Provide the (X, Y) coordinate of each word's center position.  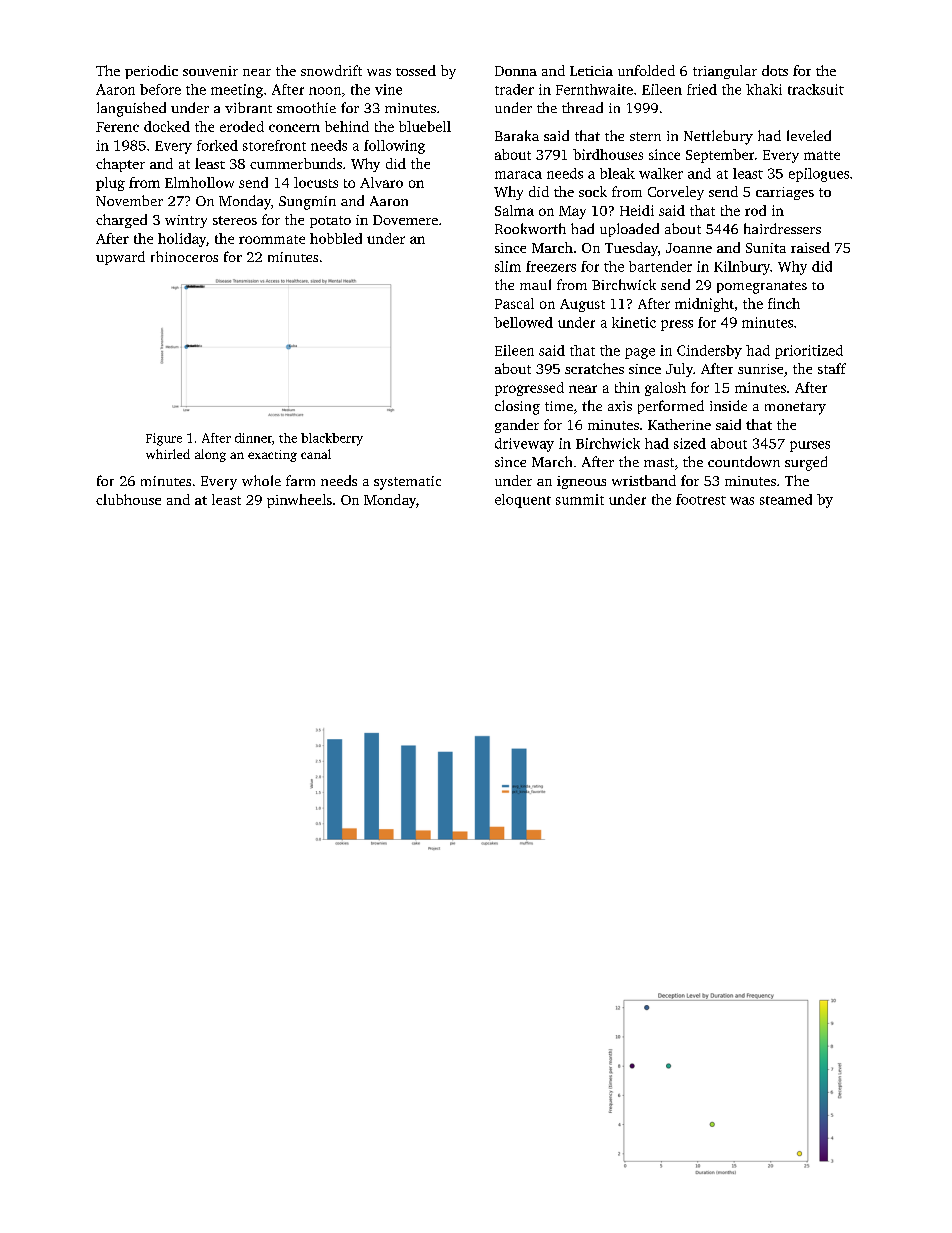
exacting (272, 456)
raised (810, 247)
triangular (725, 72)
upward (120, 258)
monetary (795, 408)
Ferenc (117, 127)
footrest (701, 499)
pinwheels (299, 501)
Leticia (591, 71)
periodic (151, 72)
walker (661, 173)
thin (627, 387)
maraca (518, 175)
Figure (164, 439)
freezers (551, 266)
